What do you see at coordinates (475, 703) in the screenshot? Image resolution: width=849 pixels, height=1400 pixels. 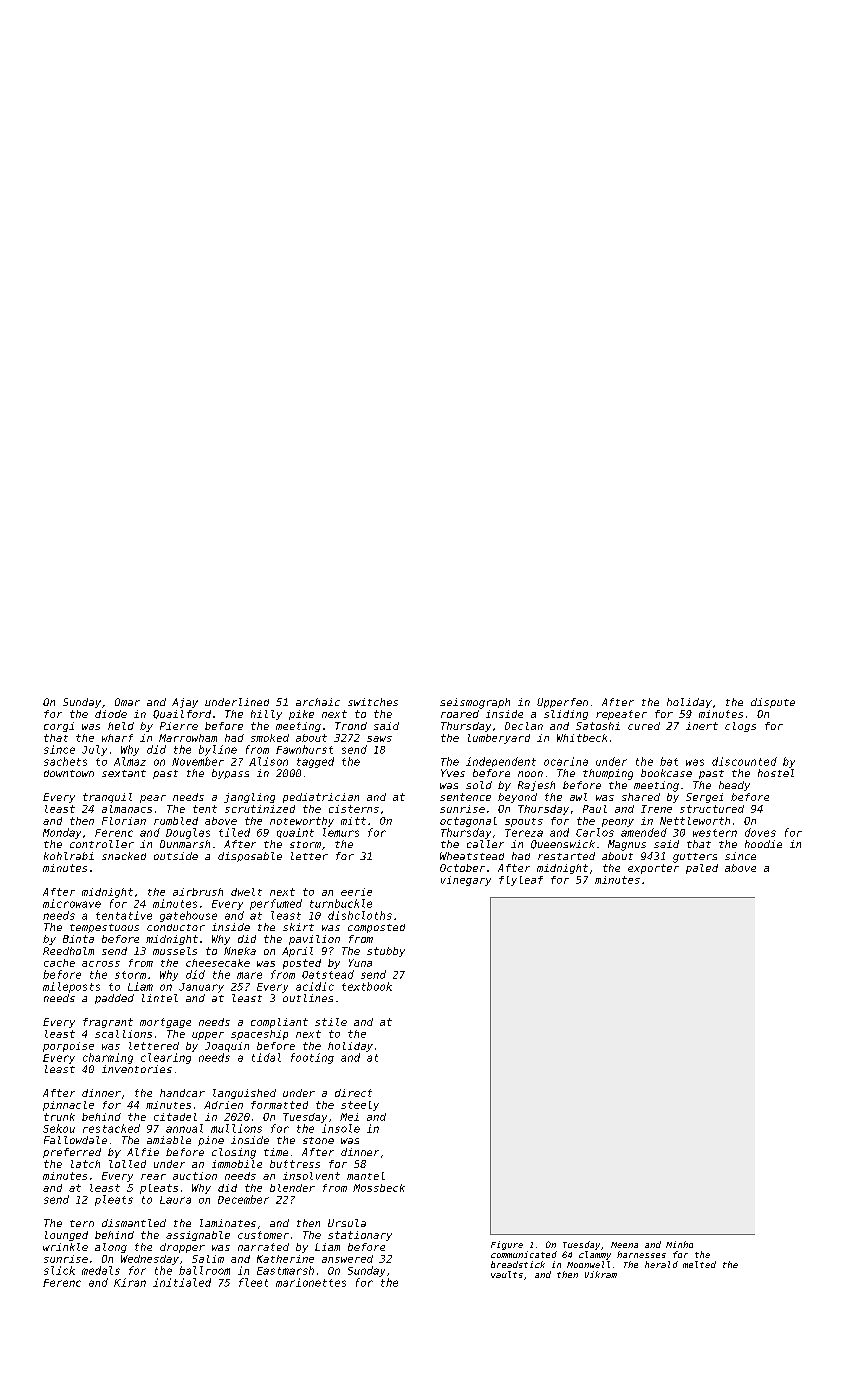 I see `seismograph` at bounding box center [475, 703].
